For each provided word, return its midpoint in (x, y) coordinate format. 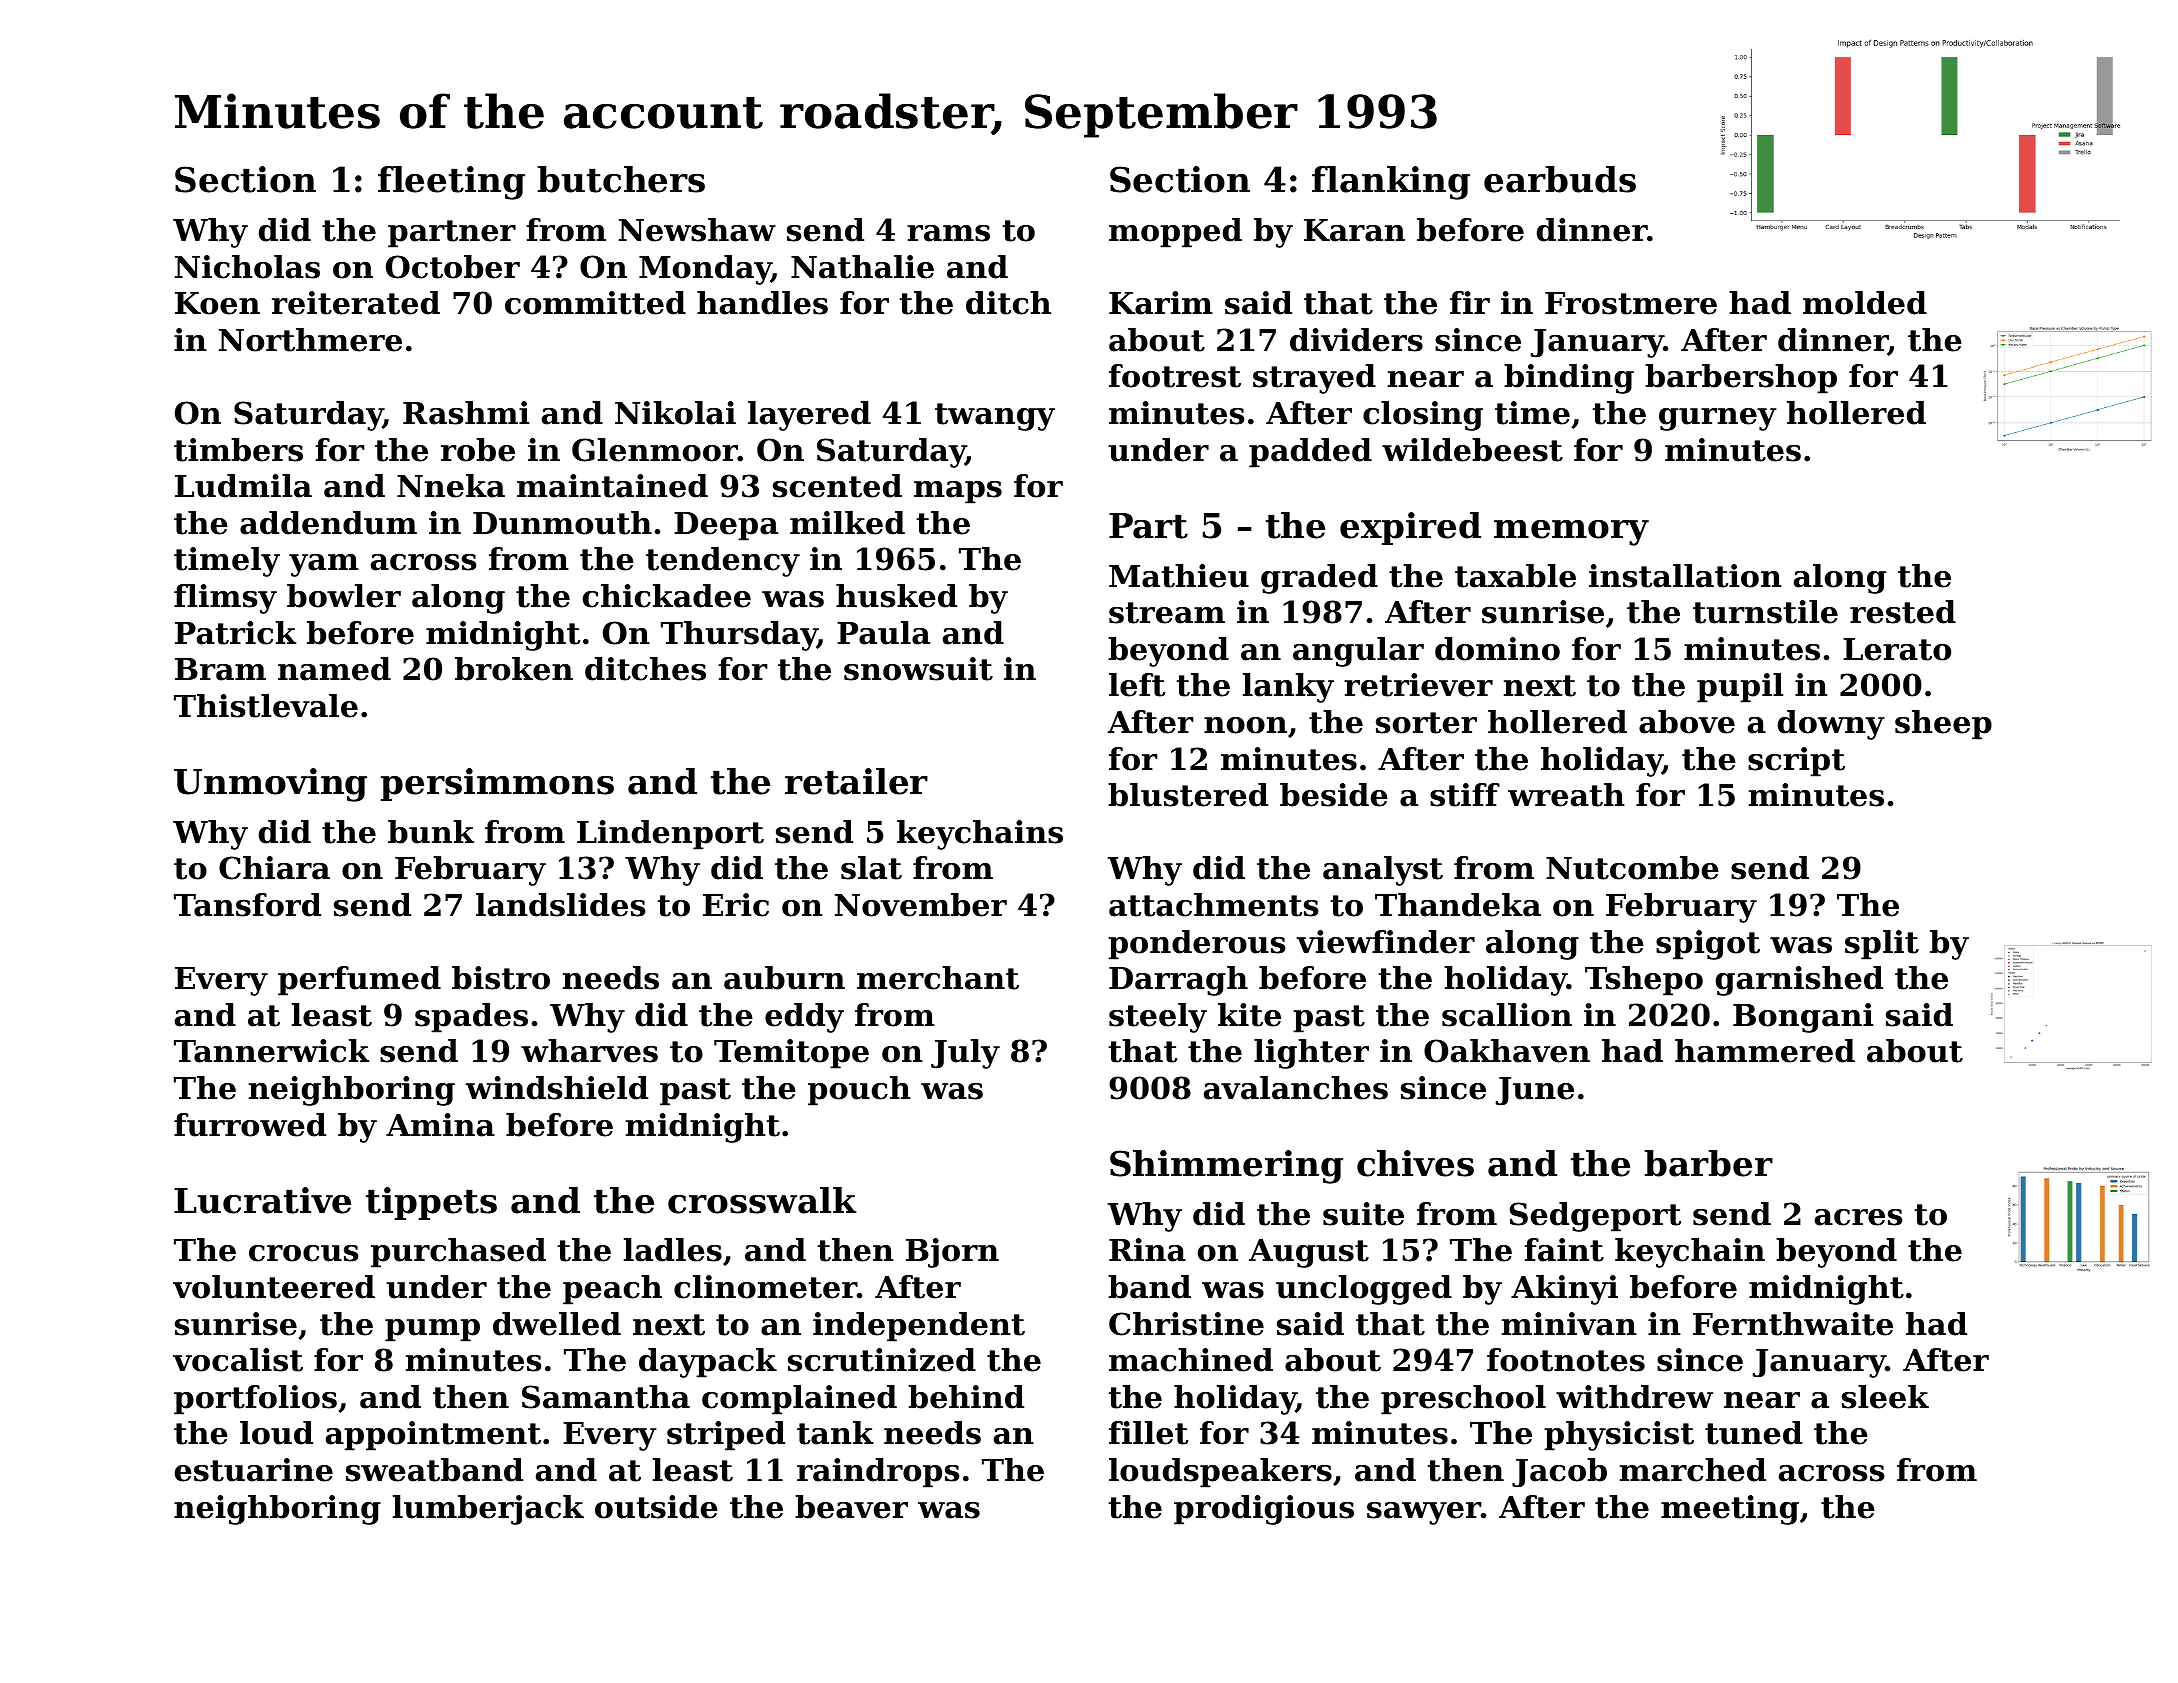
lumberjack (488, 1510)
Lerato (1897, 649)
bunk (431, 832)
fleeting (451, 183)
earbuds (1560, 179)
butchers (621, 179)
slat (871, 868)
